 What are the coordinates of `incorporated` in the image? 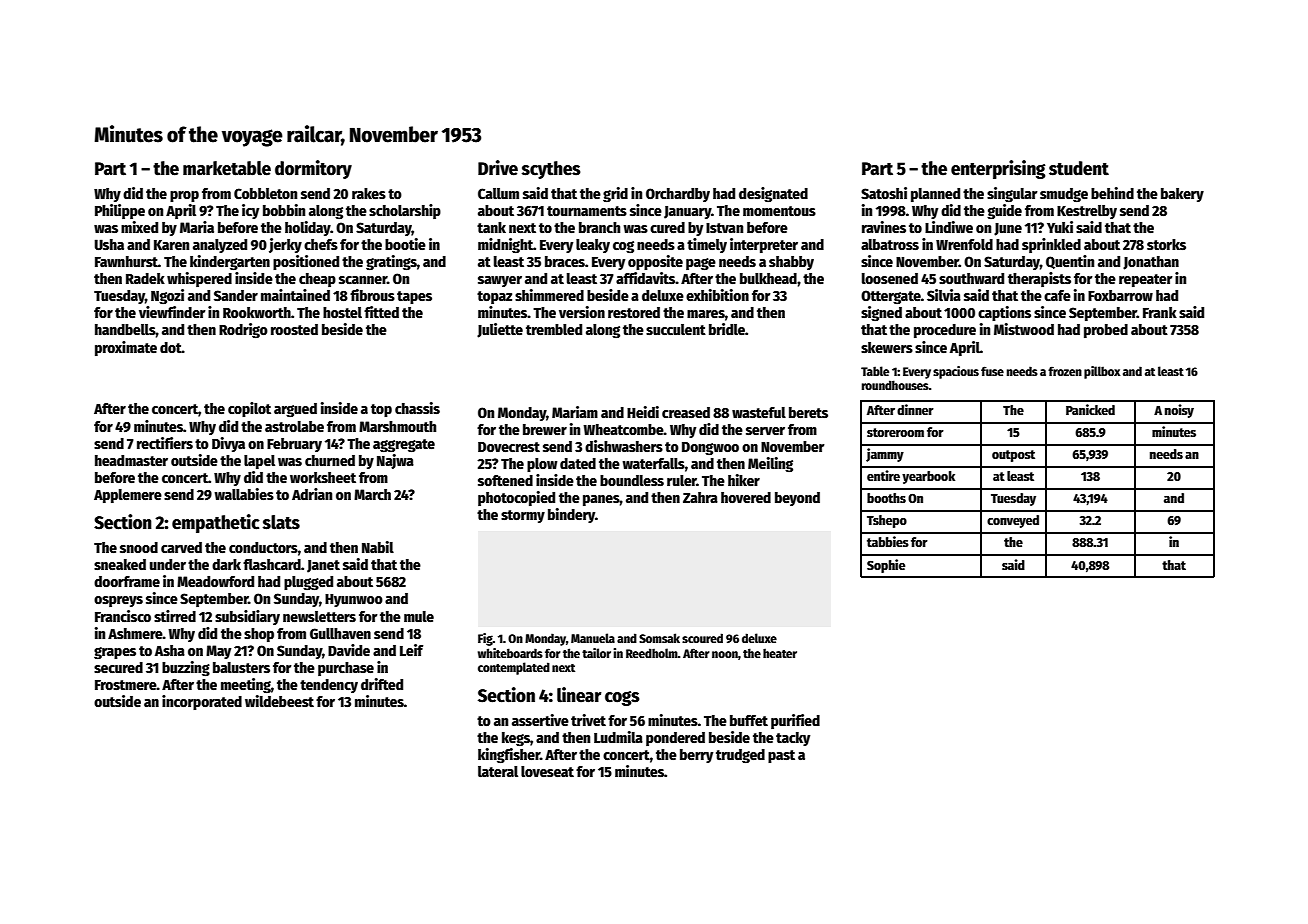 It's located at (202, 702).
